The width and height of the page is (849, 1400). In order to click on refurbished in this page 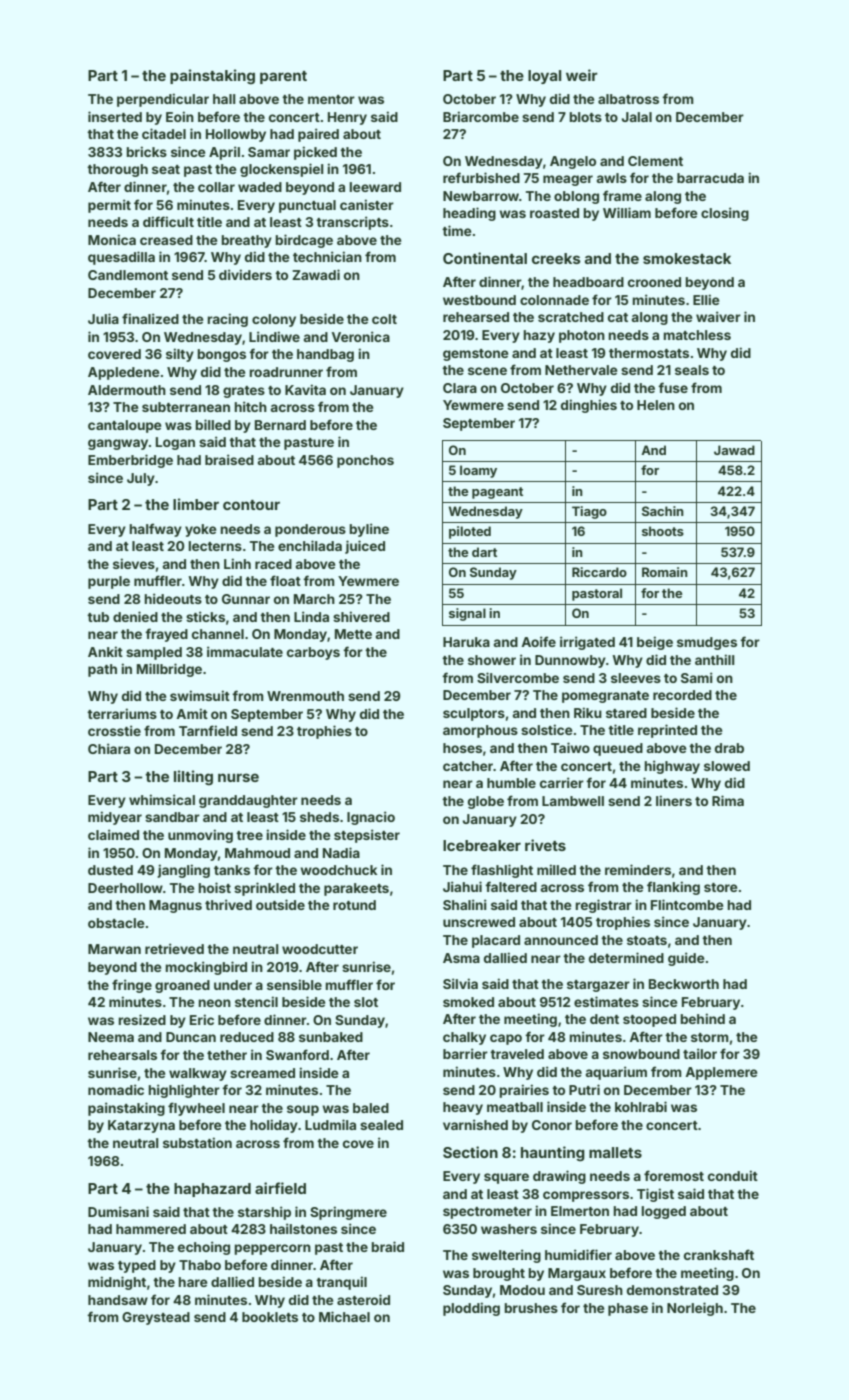, I will do `click(481, 177)`.
